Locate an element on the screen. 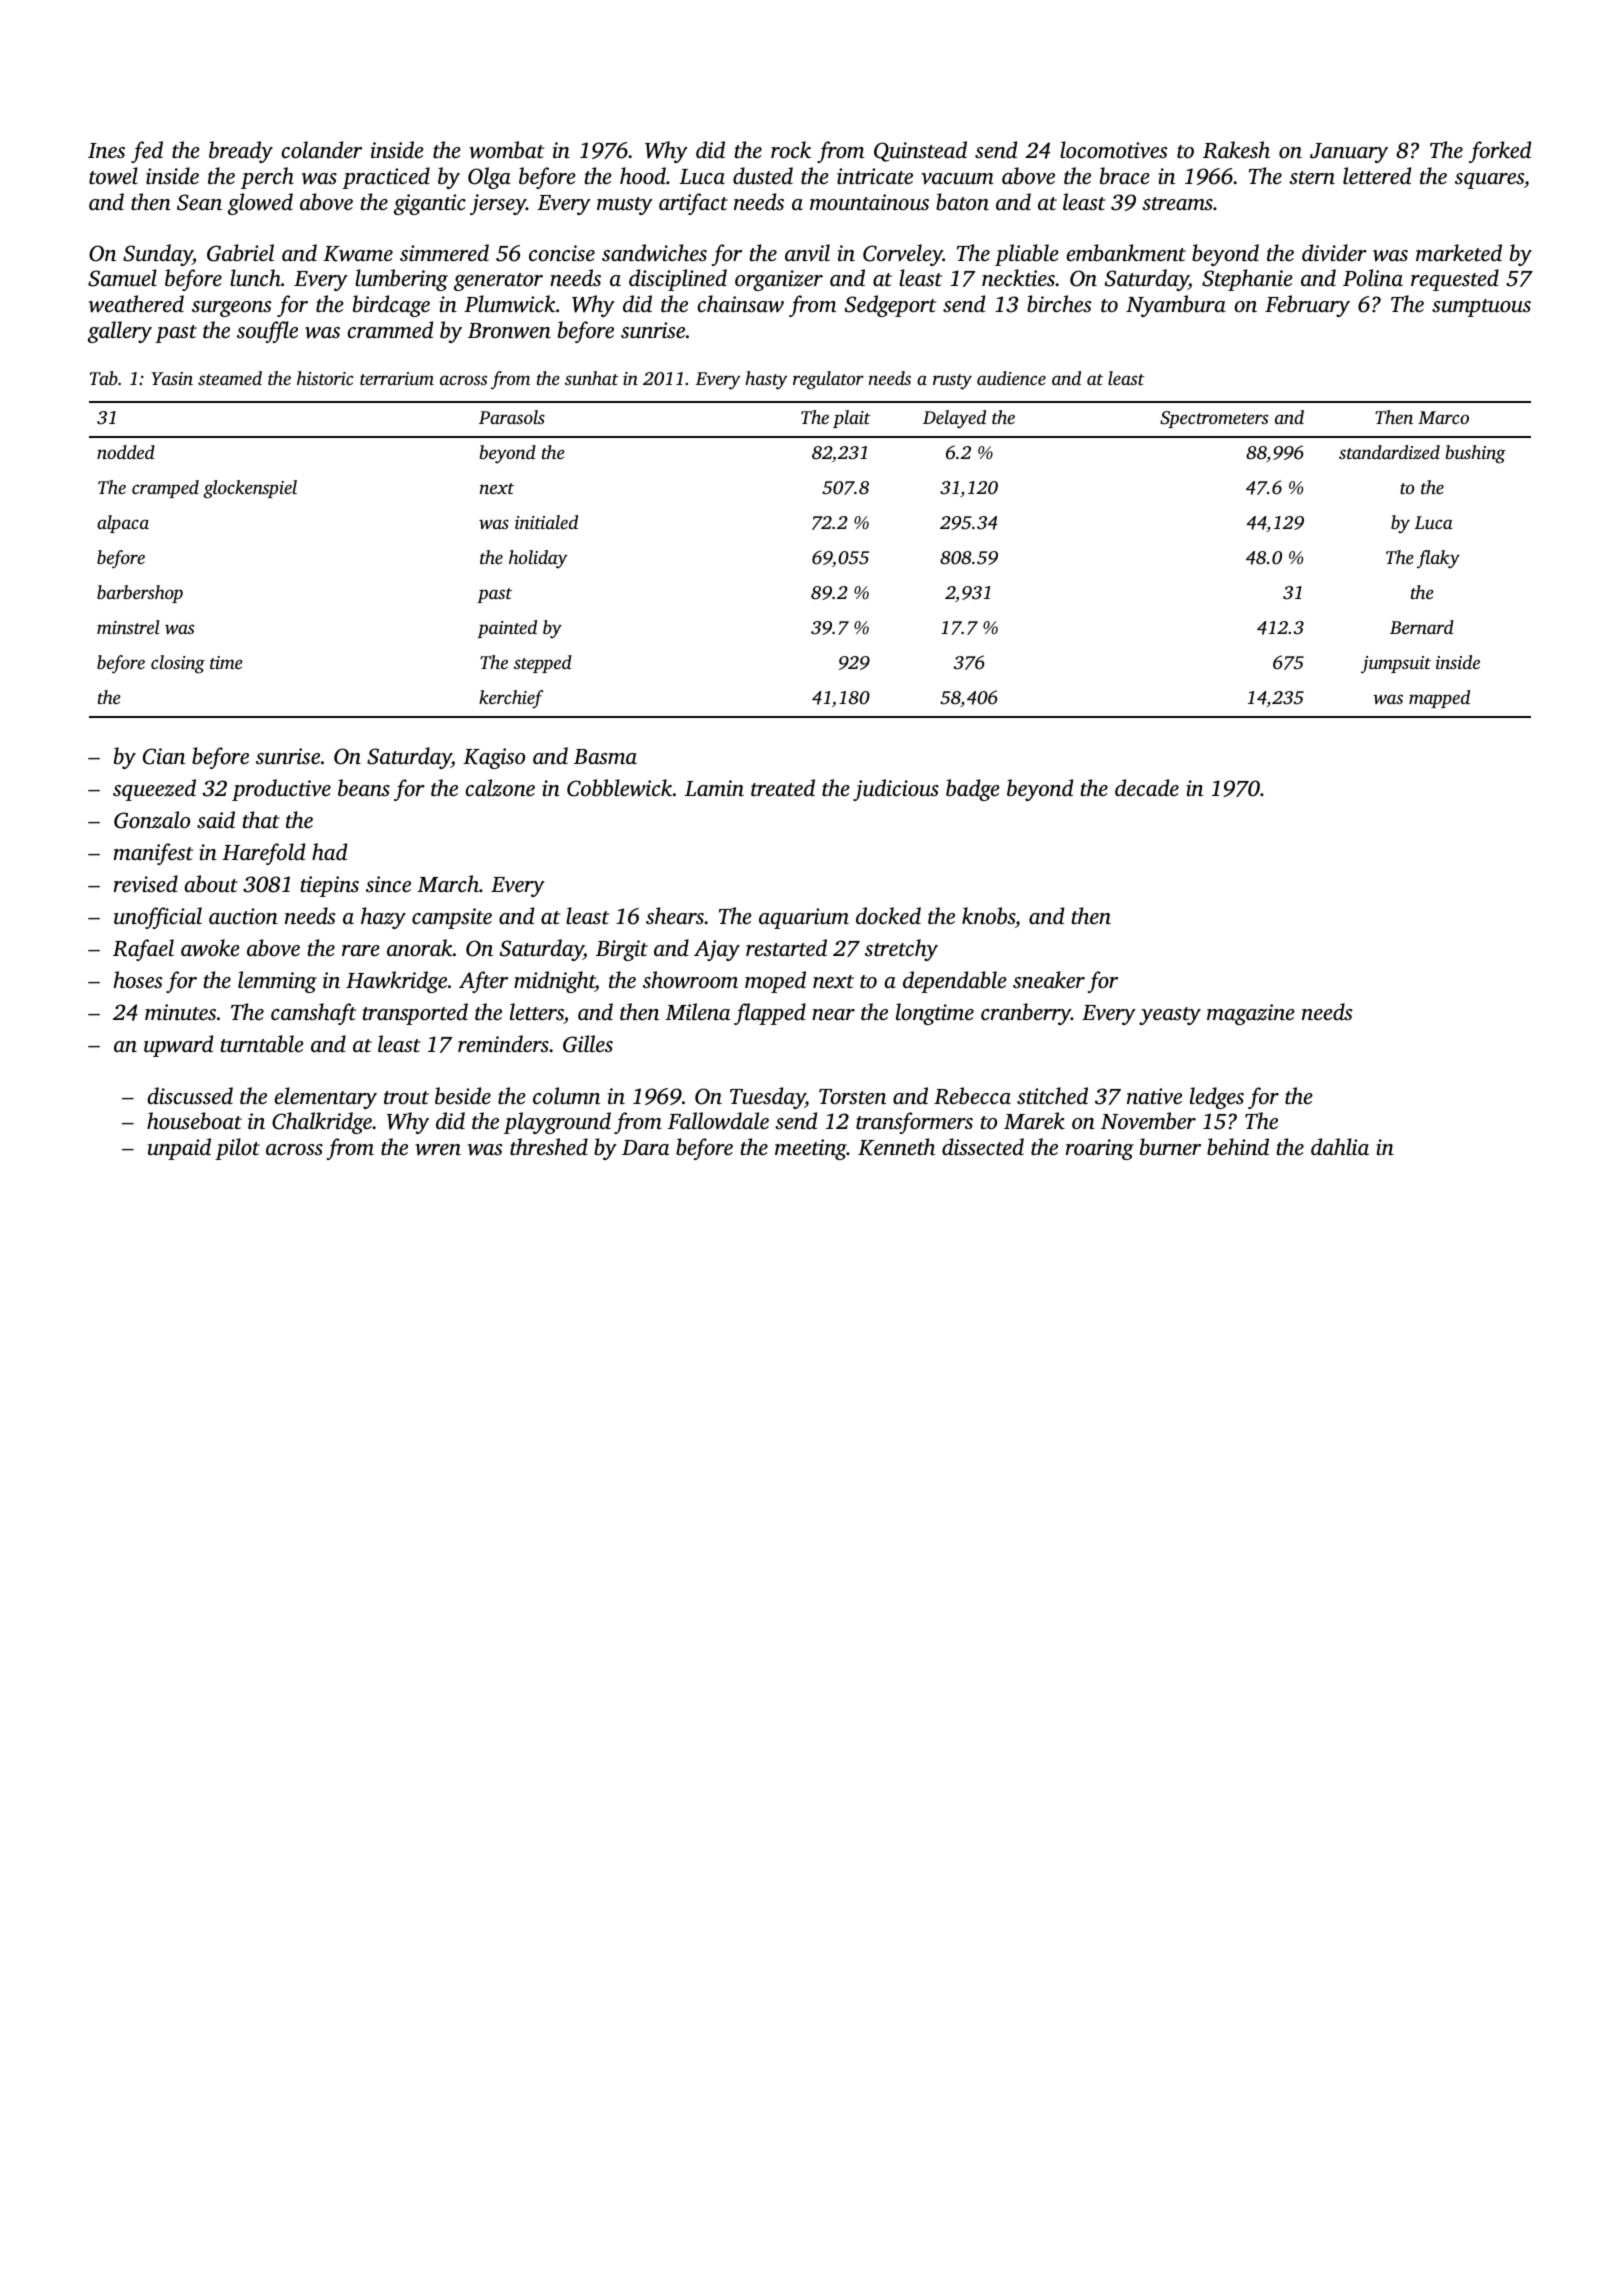 This screenshot has height=2292, width=1620. beside is located at coordinates (463, 1095).
